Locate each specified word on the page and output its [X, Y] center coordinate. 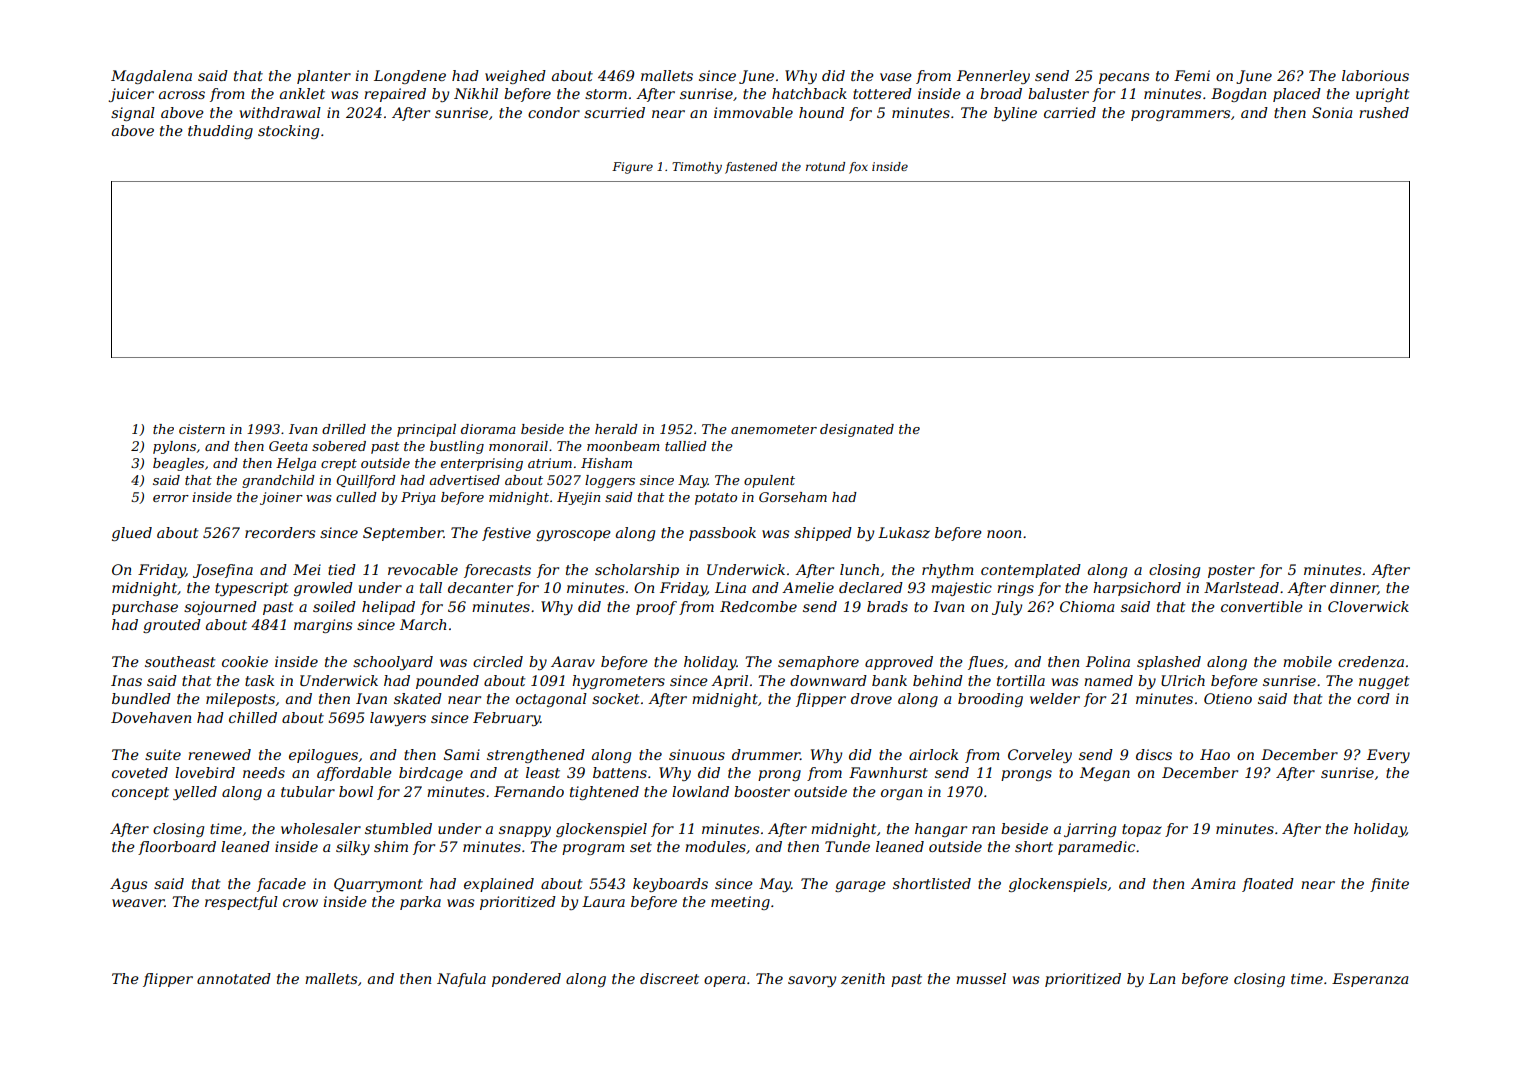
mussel [981, 978]
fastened [751, 168]
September [403, 534]
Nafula [461, 980]
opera [724, 981]
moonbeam [623, 446]
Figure [632, 168]
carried [1070, 112]
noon [1004, 534]
